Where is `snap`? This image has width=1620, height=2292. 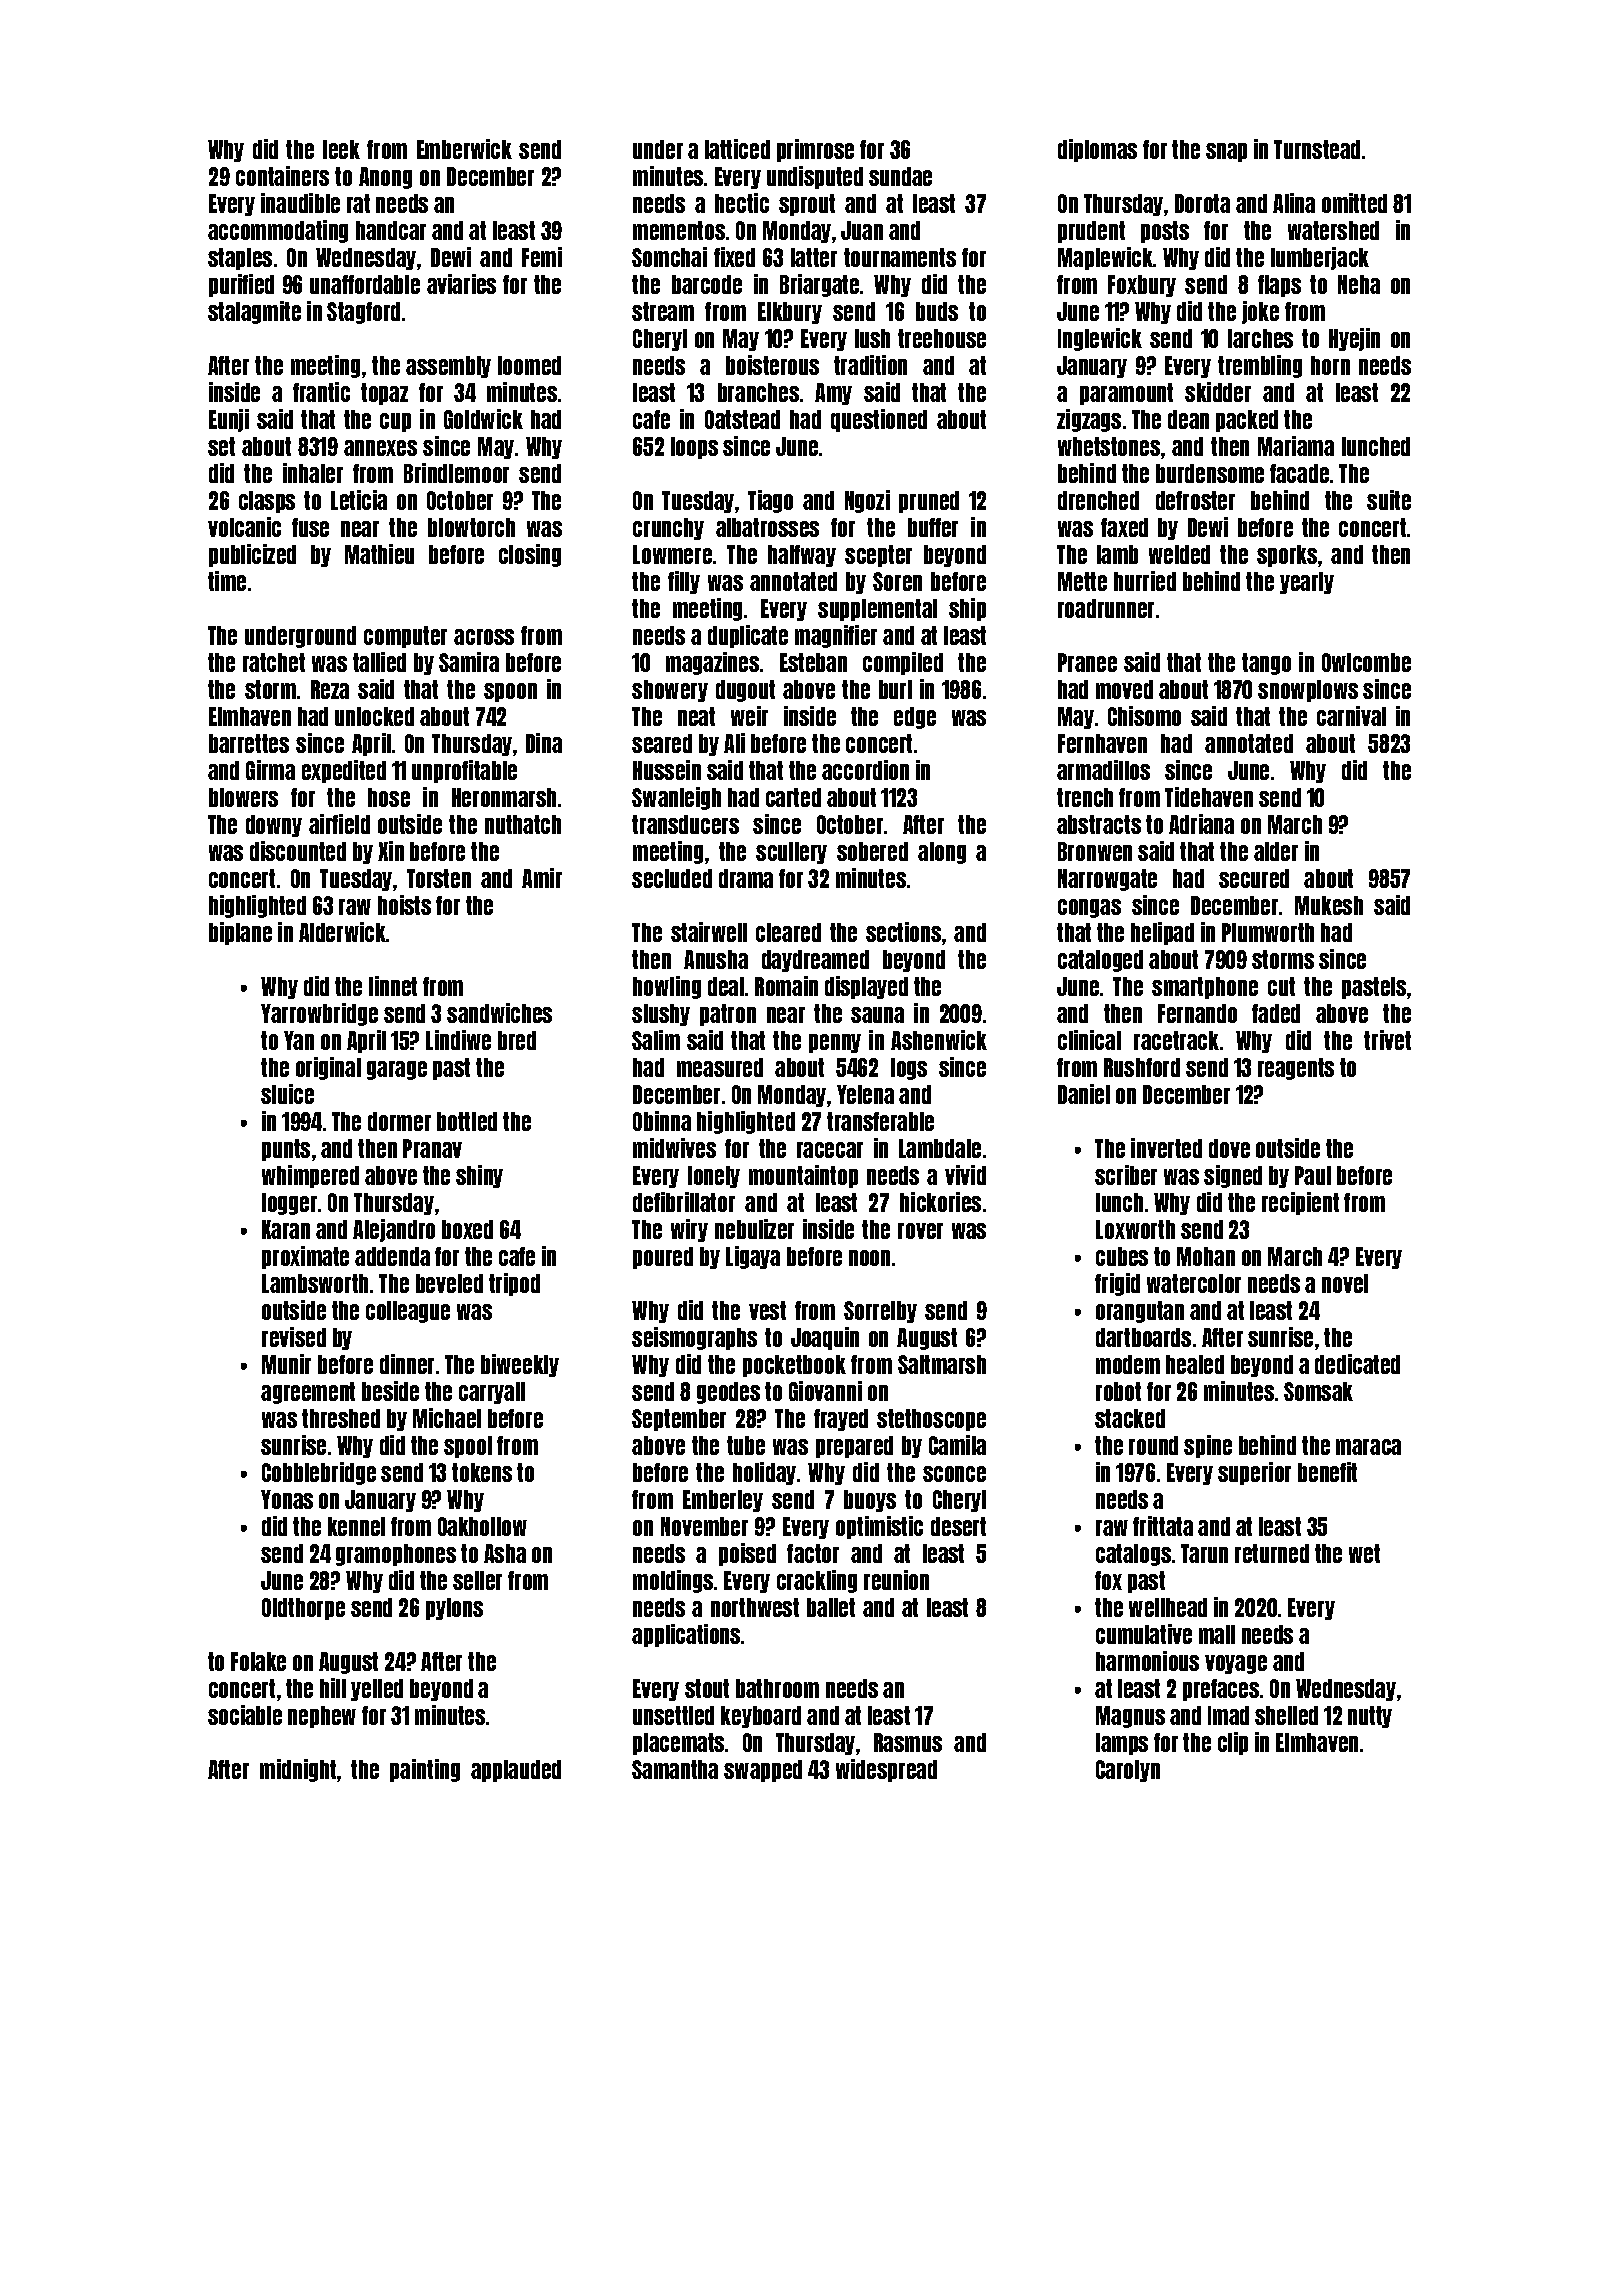
snap is located at coordinates (1226, 152).
